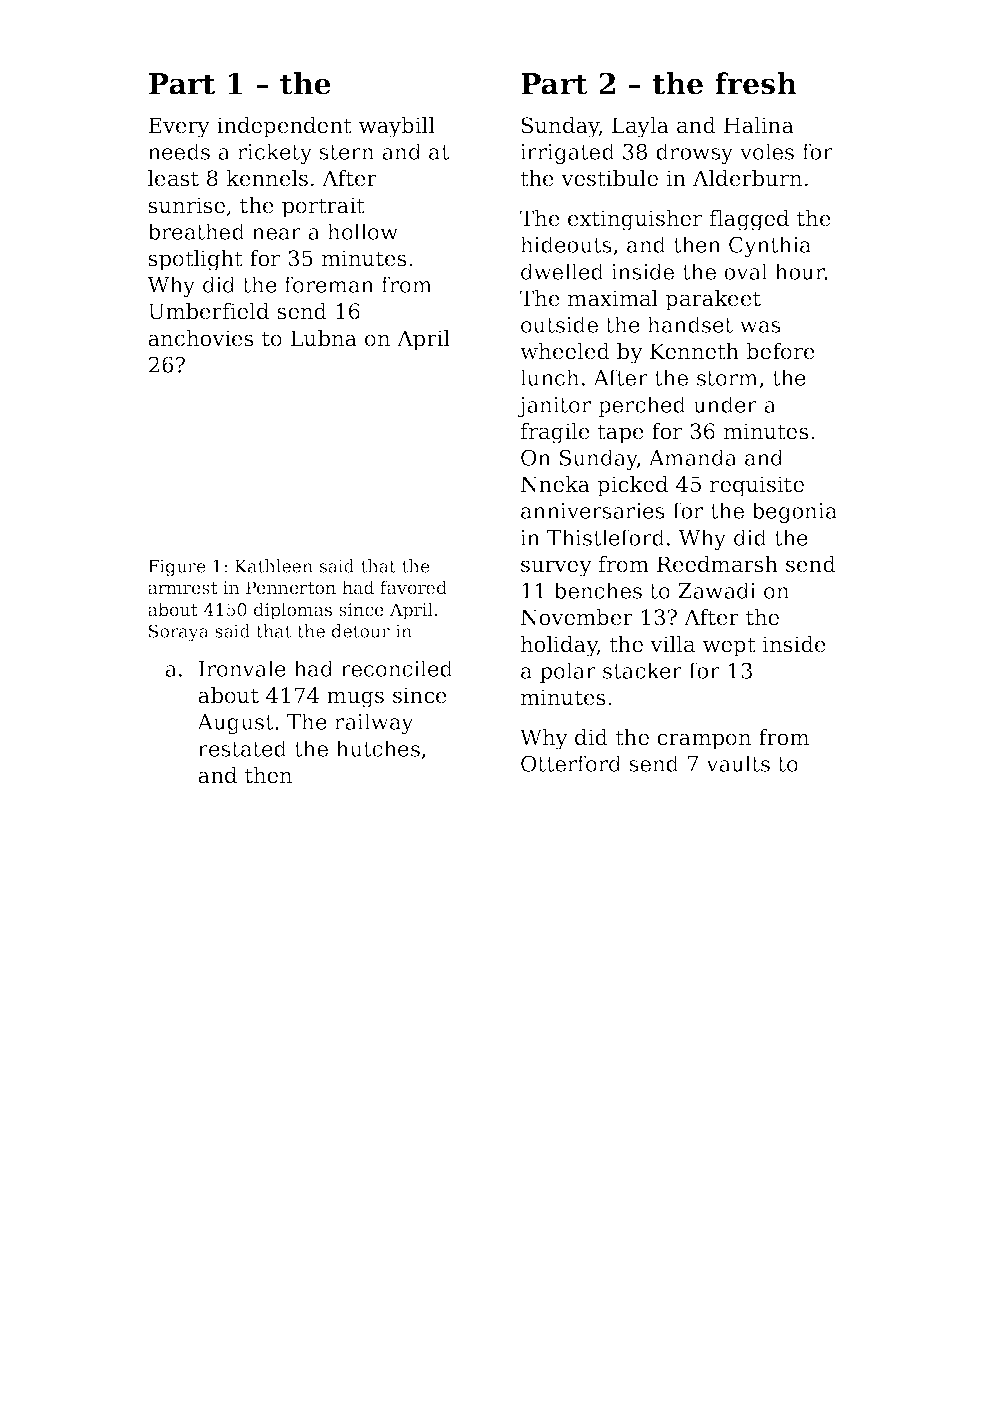 The image size is (988, 1403). What do you see at coordinates (577, 617) in the image?
I see `November` at bounding box center [577, 617].
